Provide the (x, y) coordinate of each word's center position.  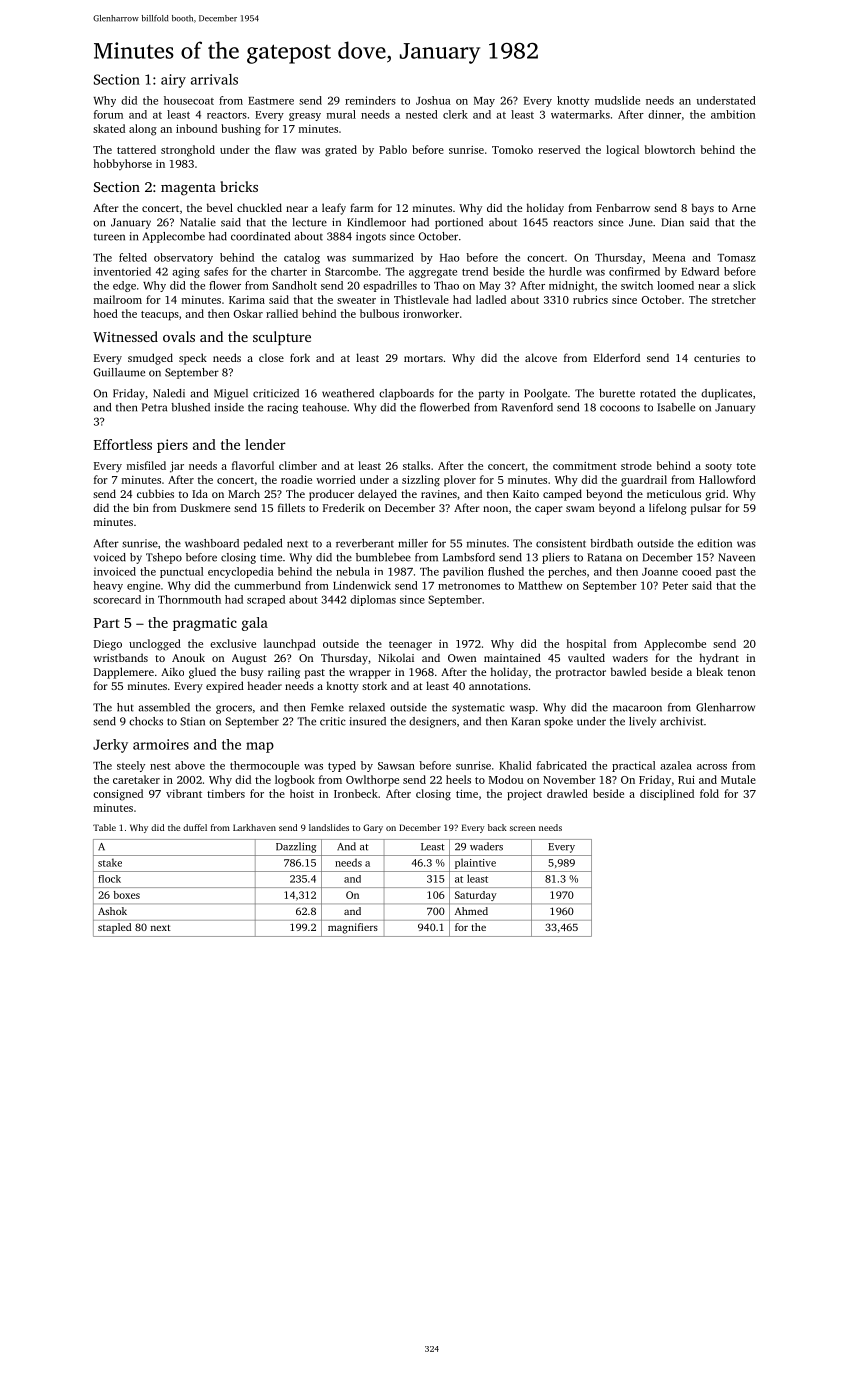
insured (368, 721)
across (712, 767)
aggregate (433, 273)
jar (177, 467)
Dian (672, 222)
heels (458, 779)
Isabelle (676, 407)
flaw (285, 149)
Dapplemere (124, 673)
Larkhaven (254, 827)
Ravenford (527, 407)
